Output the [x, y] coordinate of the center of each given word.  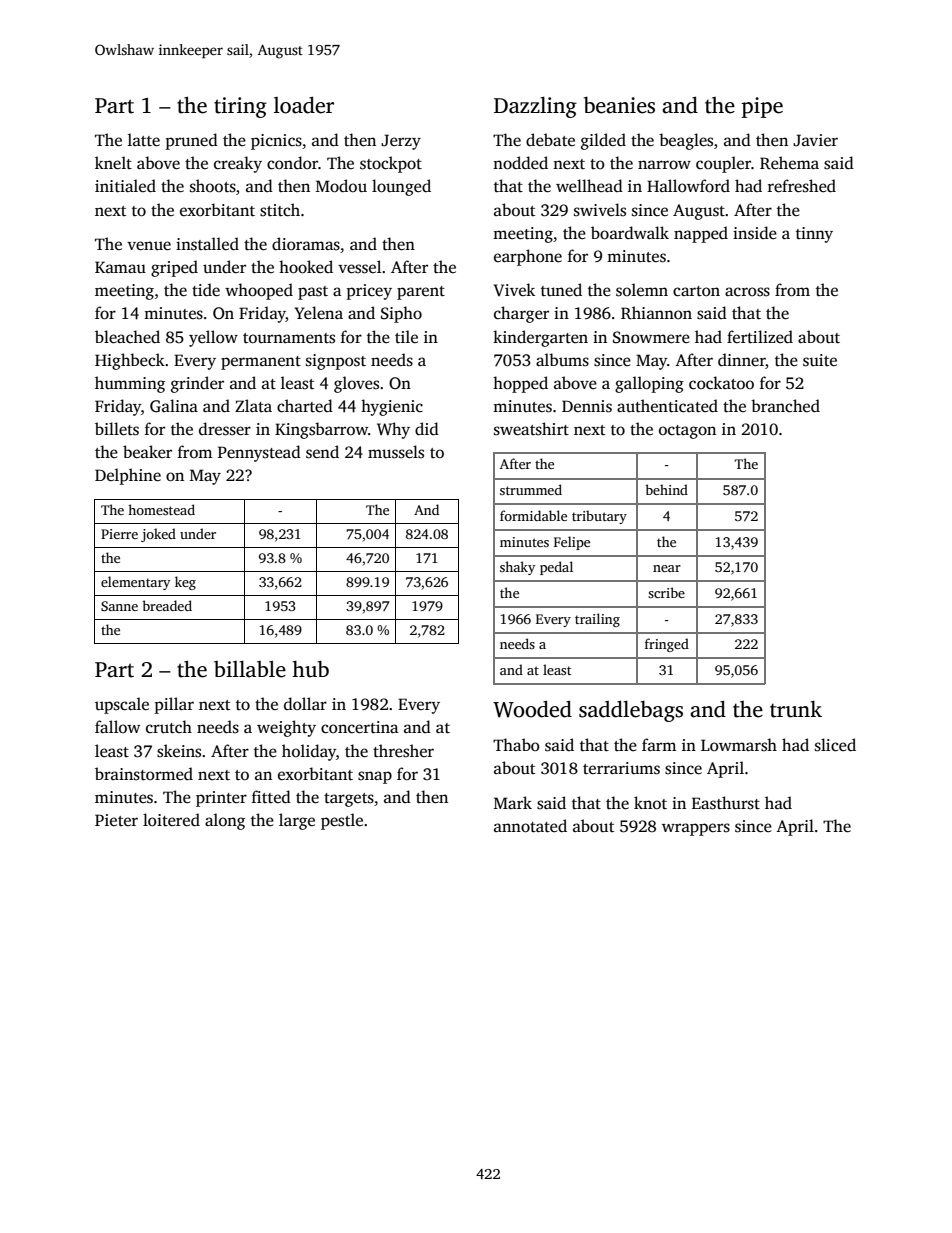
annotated [530, 826]
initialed [125, 186]
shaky [517, 568]
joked [158, 535]
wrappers [696, 829]
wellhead [589, 185]
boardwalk [630, 233]
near [667, 568]
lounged [401, 187]
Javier [815, 140]
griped [174, 268]
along [225, 821]
